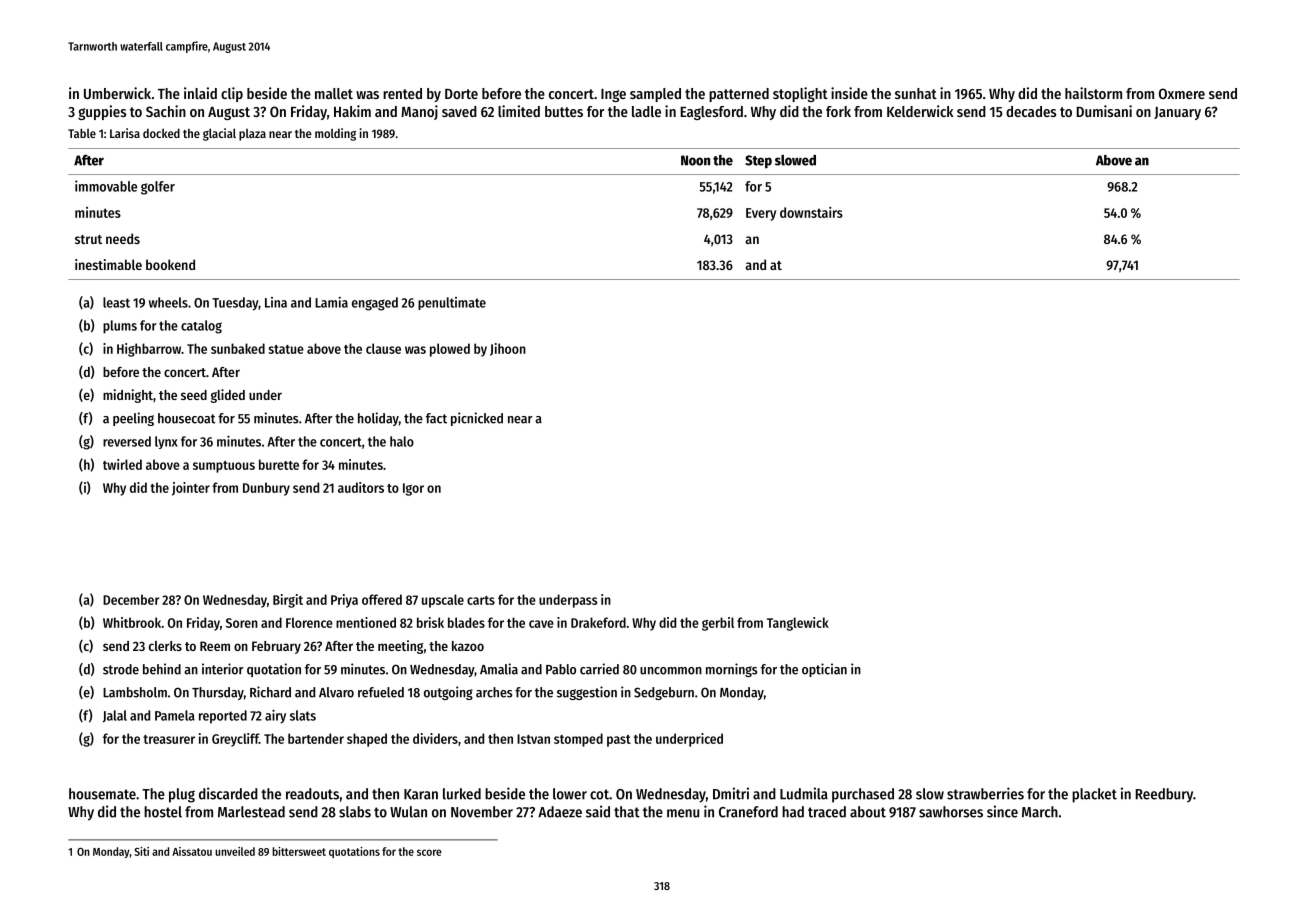  What do you see at coordinates (824, 670) in the page?
I see `optician` at bounding box center [824, 670].
